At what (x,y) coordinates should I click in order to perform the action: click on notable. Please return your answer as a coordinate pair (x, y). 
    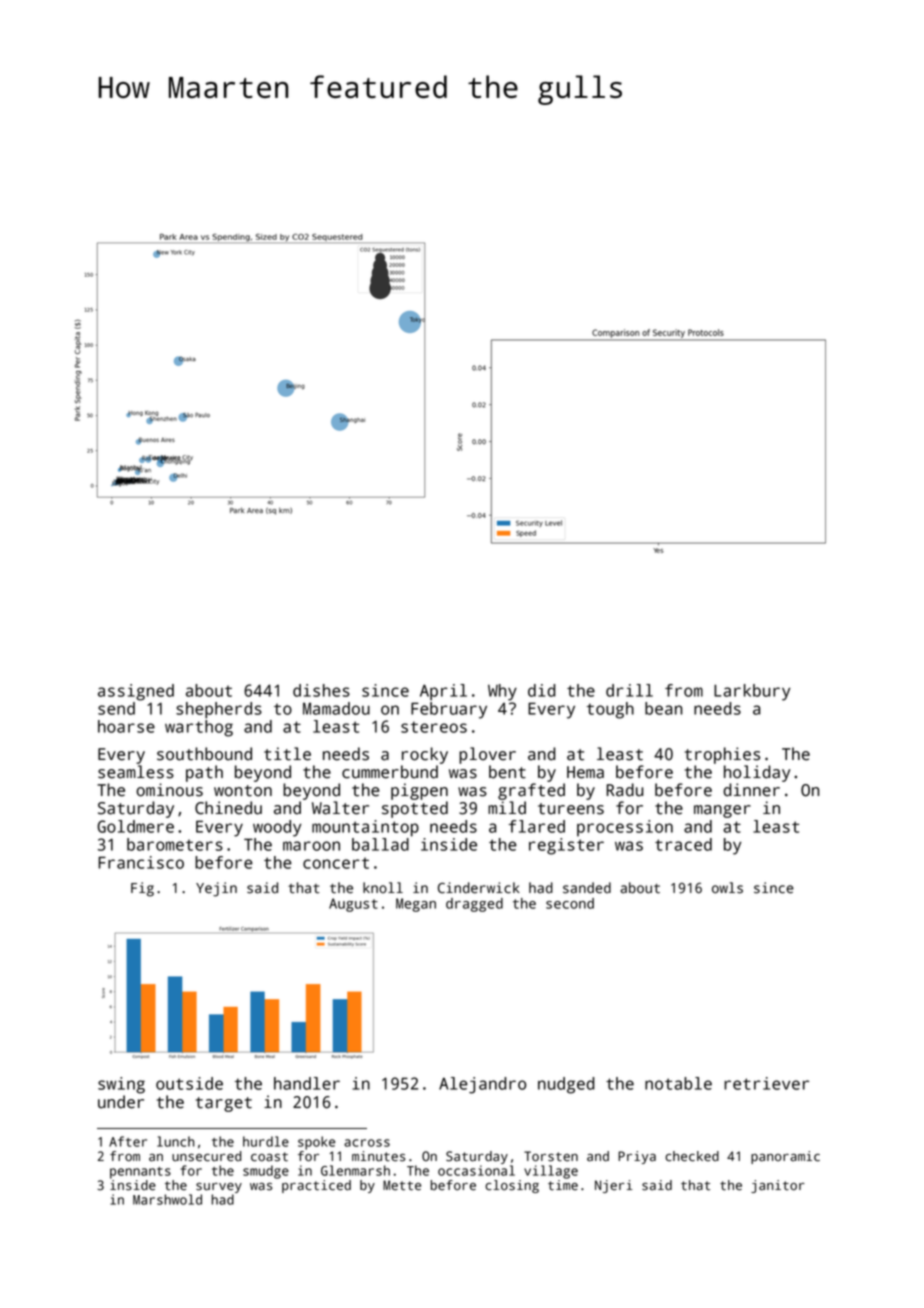
    Looking at the image, I should click on (678, 1083).
